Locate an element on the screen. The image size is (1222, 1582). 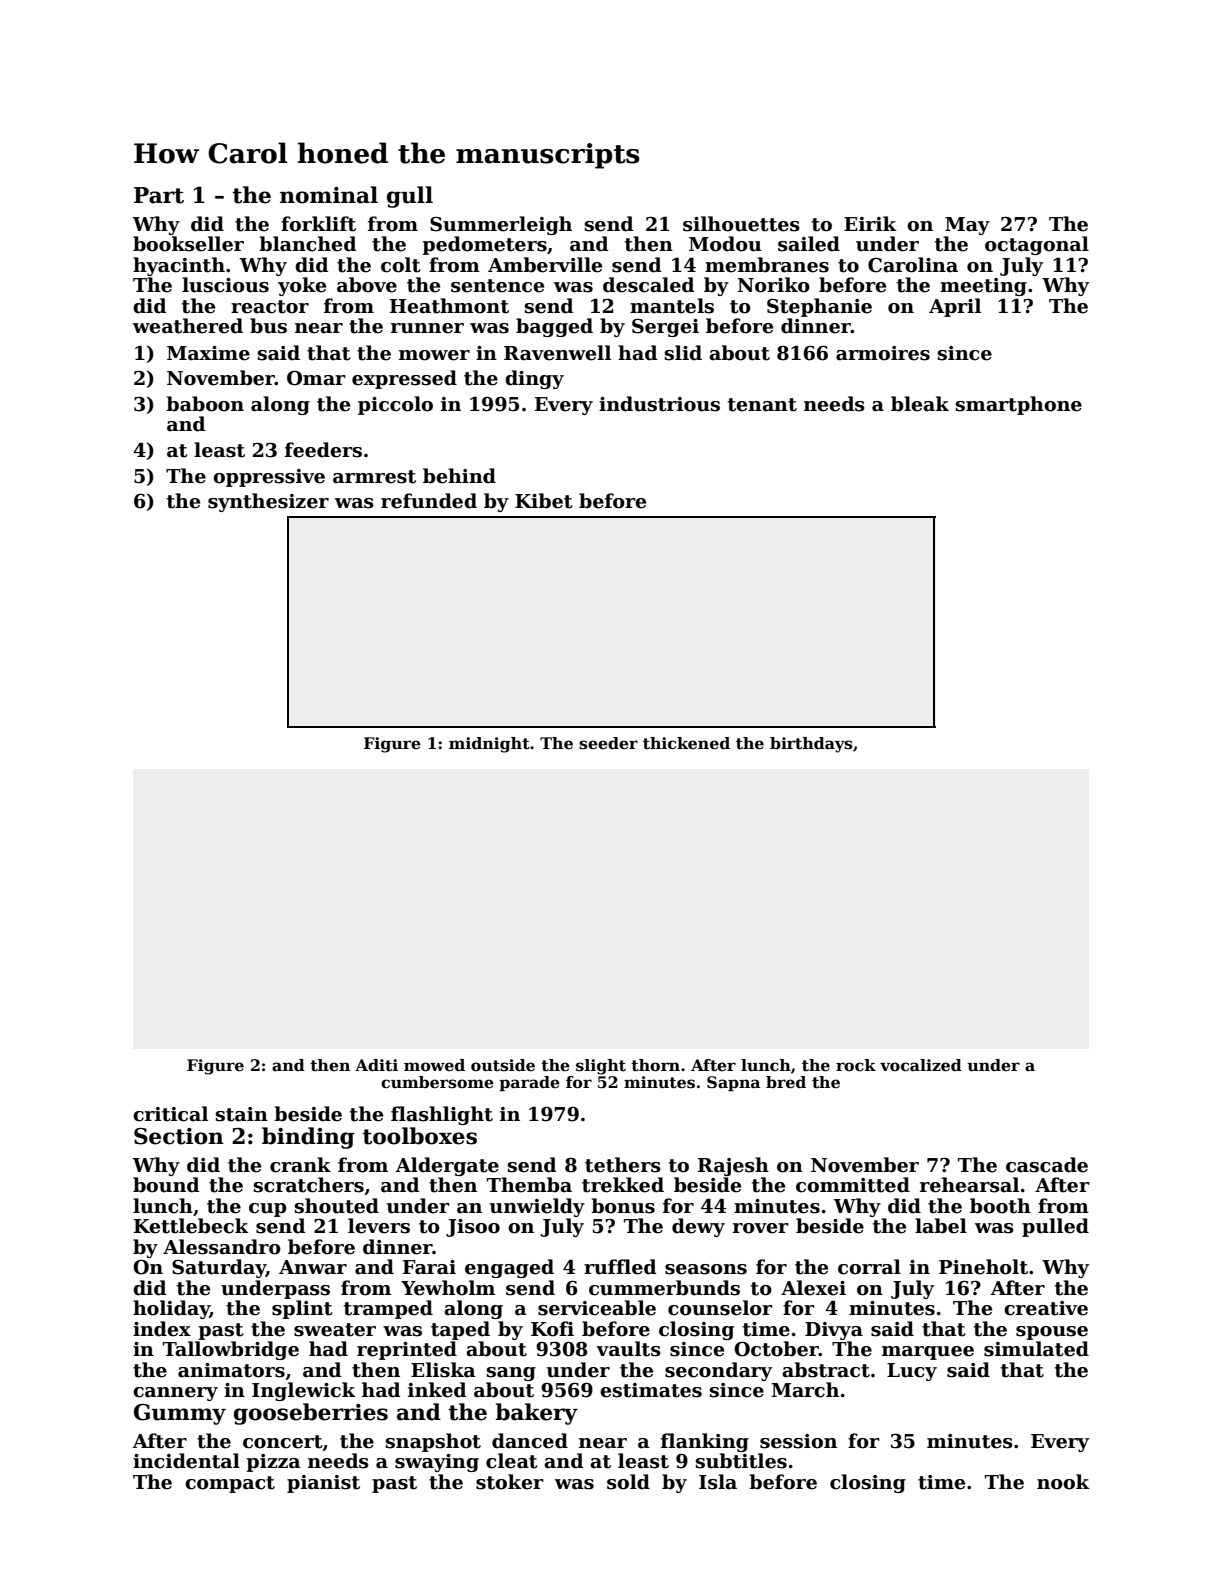
cascade is located at coordinates (1047, 1165).
